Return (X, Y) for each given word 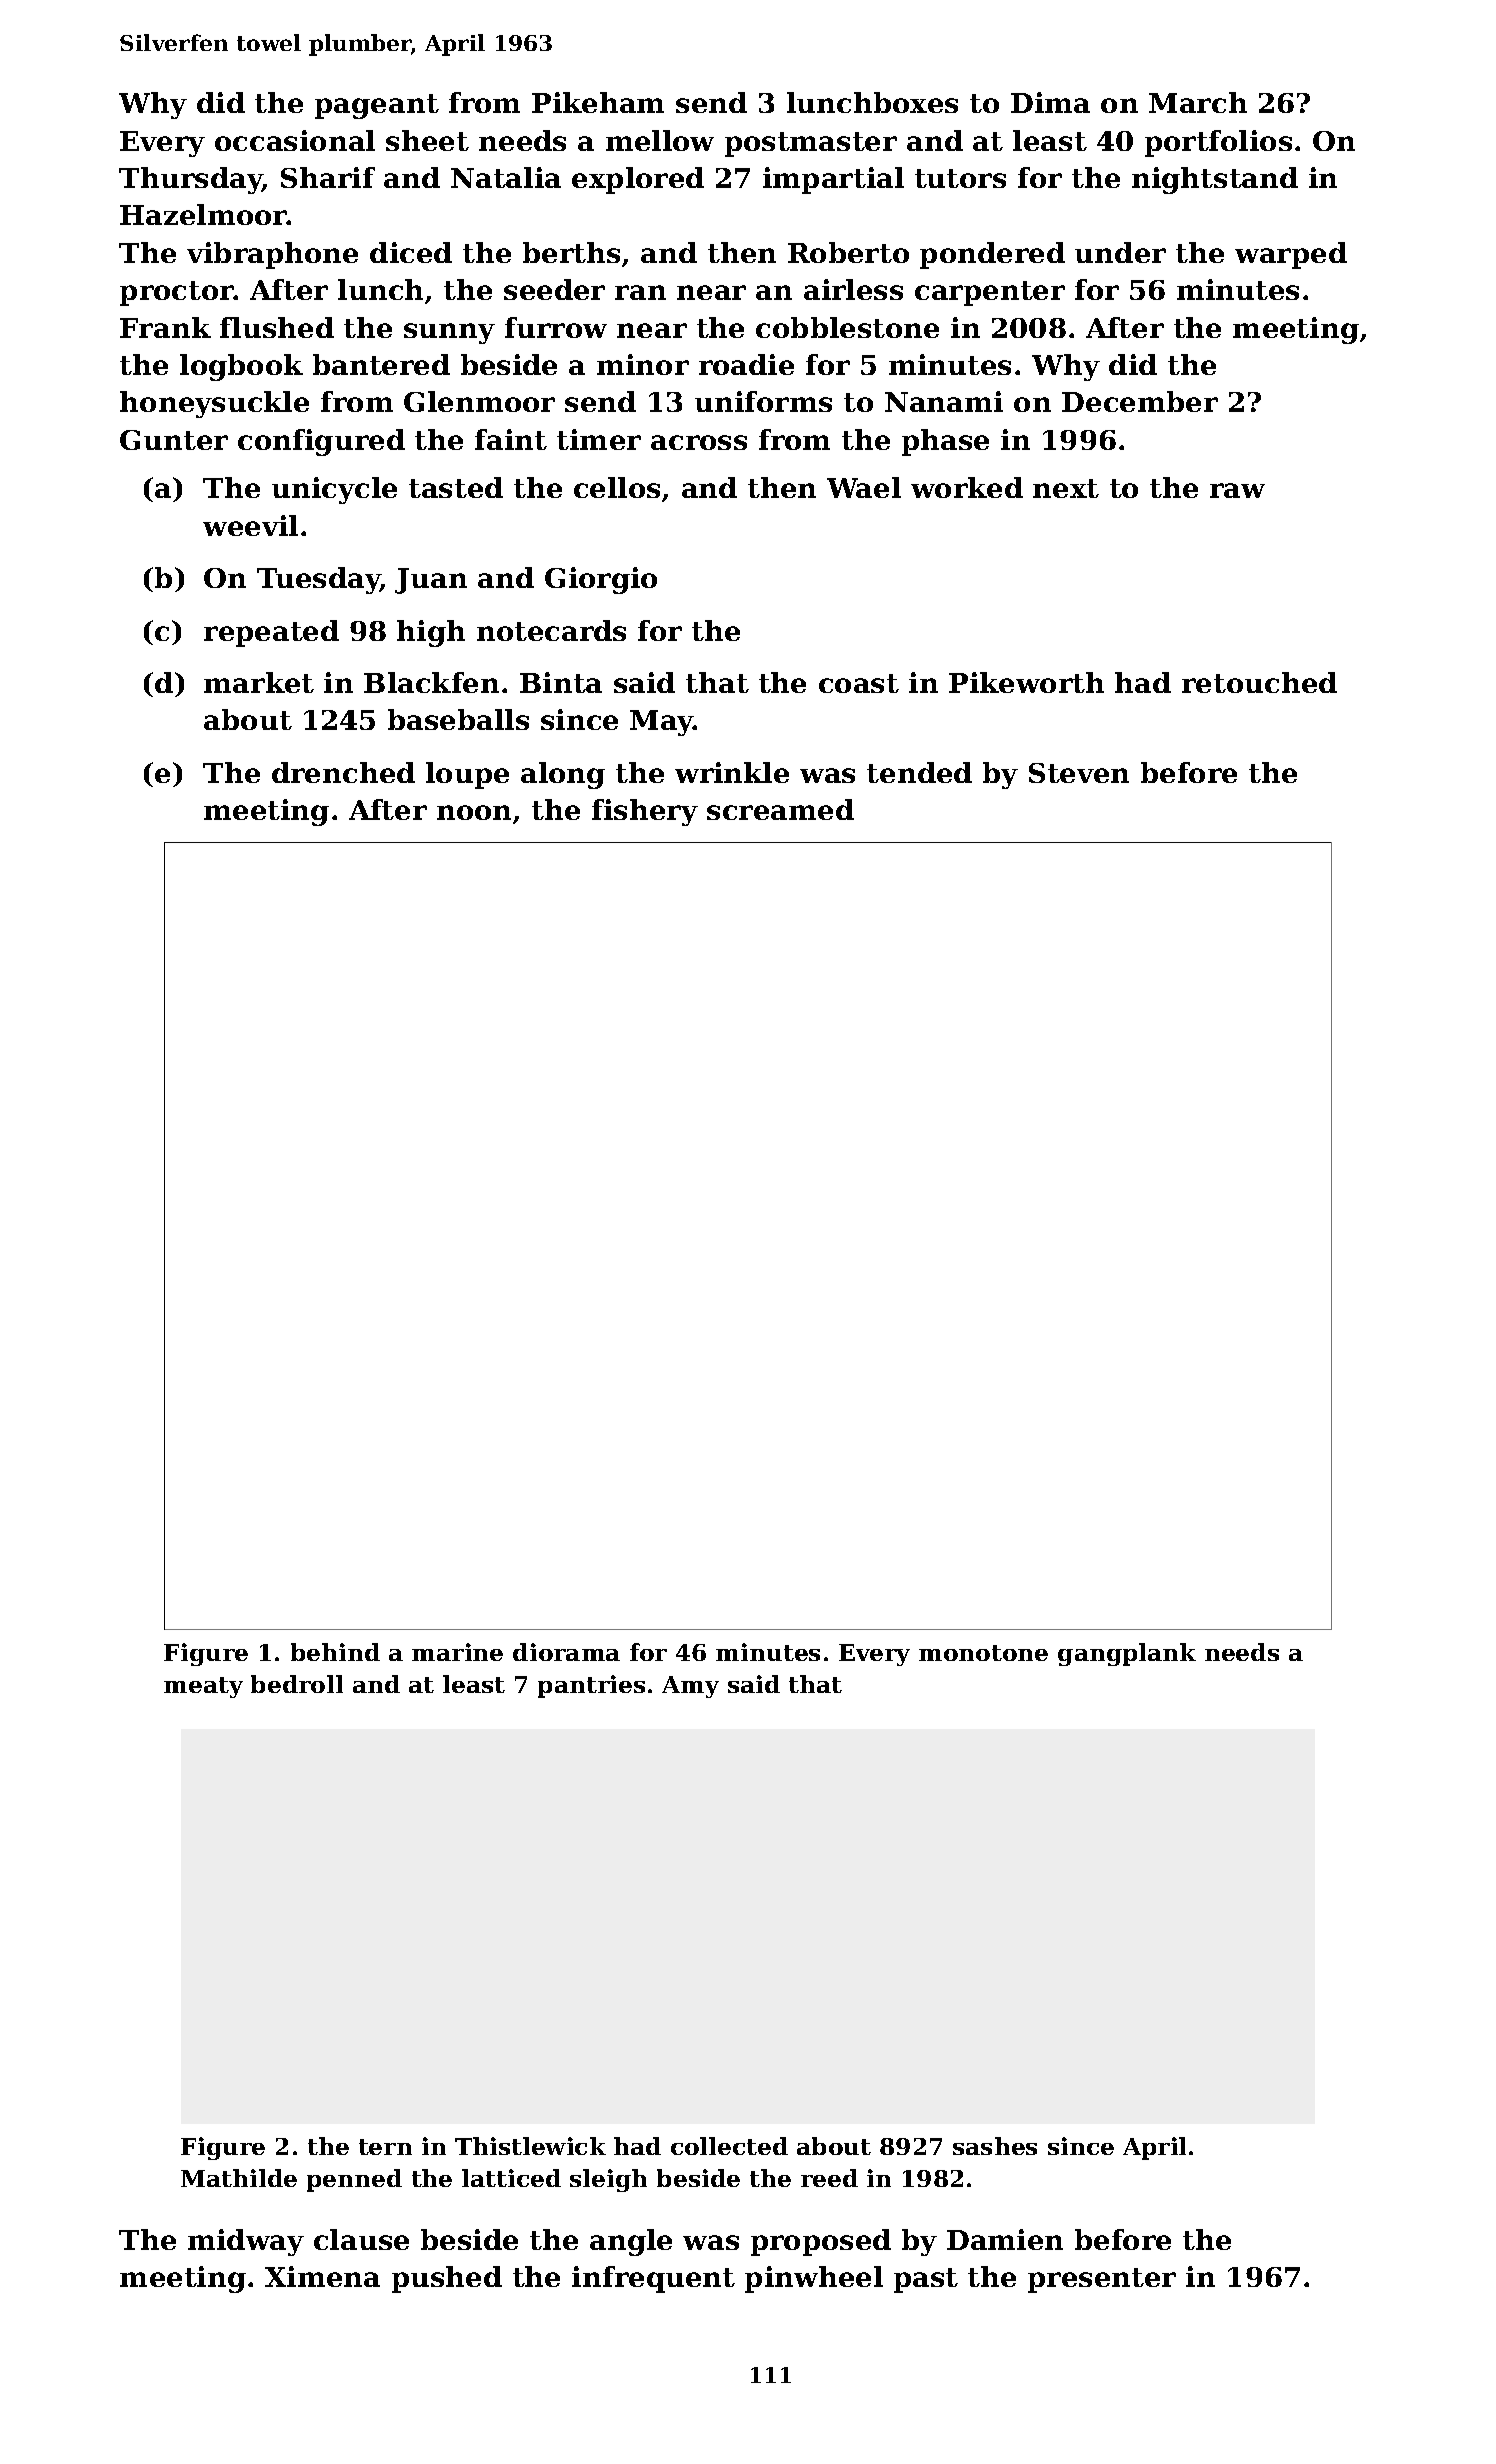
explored (638, 180)
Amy (690, 1687)
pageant (377, 106)
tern (385, 2147)
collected (729, 2146)
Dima (1050, 102)
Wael (864, 487)
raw (1237, 490)
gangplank (1127, 1654)
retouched (1259, 682)
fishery (645, 812)
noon (474, 812)
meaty (203, 1687)
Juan (431, 581)
